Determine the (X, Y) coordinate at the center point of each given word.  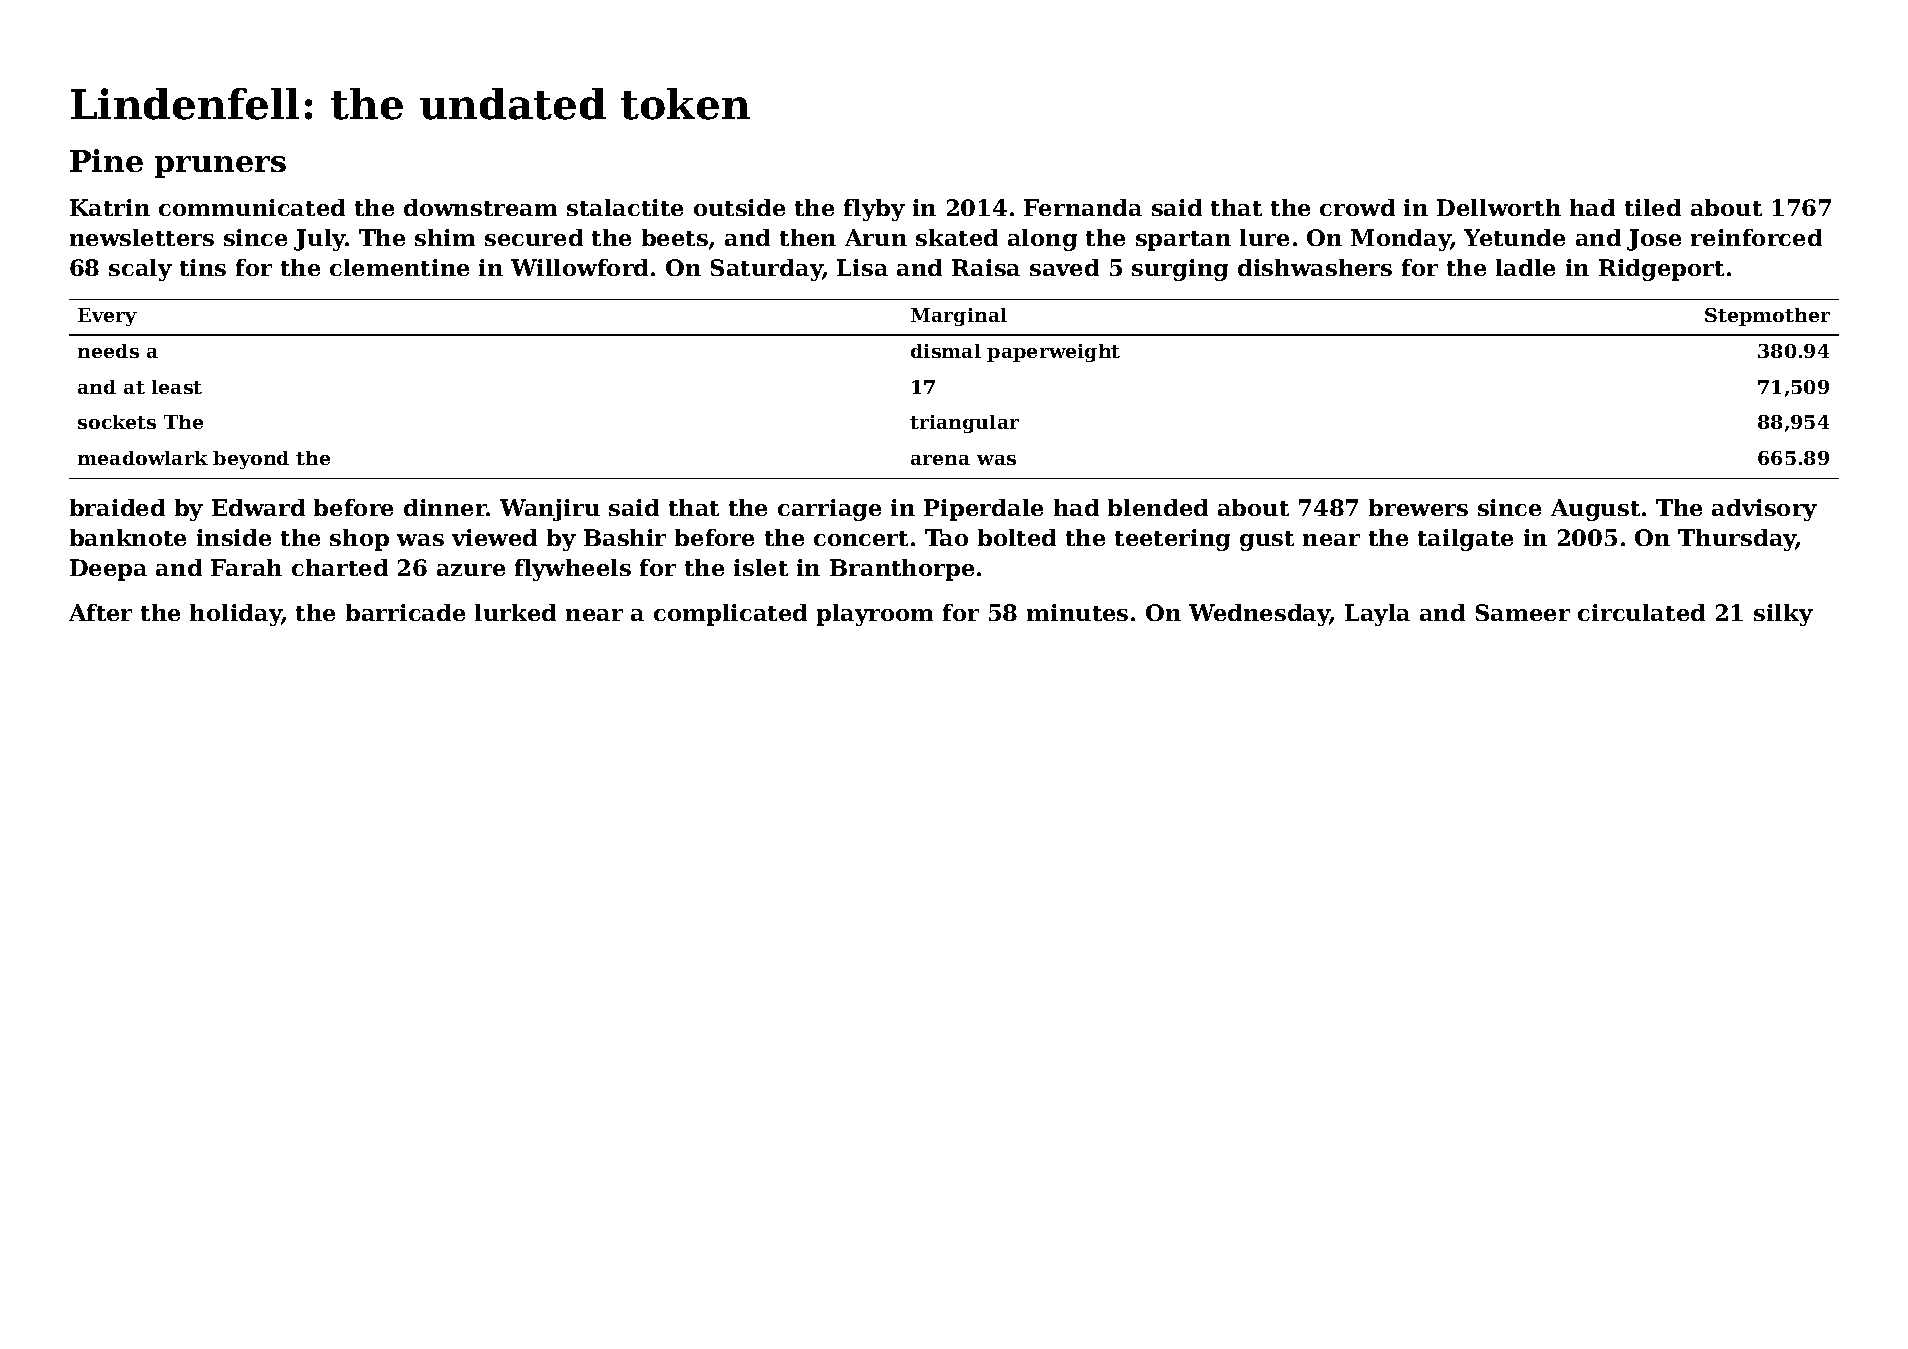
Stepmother (1767, 317)
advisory (1764, 510)
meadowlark (143, 458)
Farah (246, 567)
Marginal (959, 317)
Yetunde (1514, 237)
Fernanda (1083, 207)
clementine (399, 267)
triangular (964, 424)
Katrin (110, 207)
